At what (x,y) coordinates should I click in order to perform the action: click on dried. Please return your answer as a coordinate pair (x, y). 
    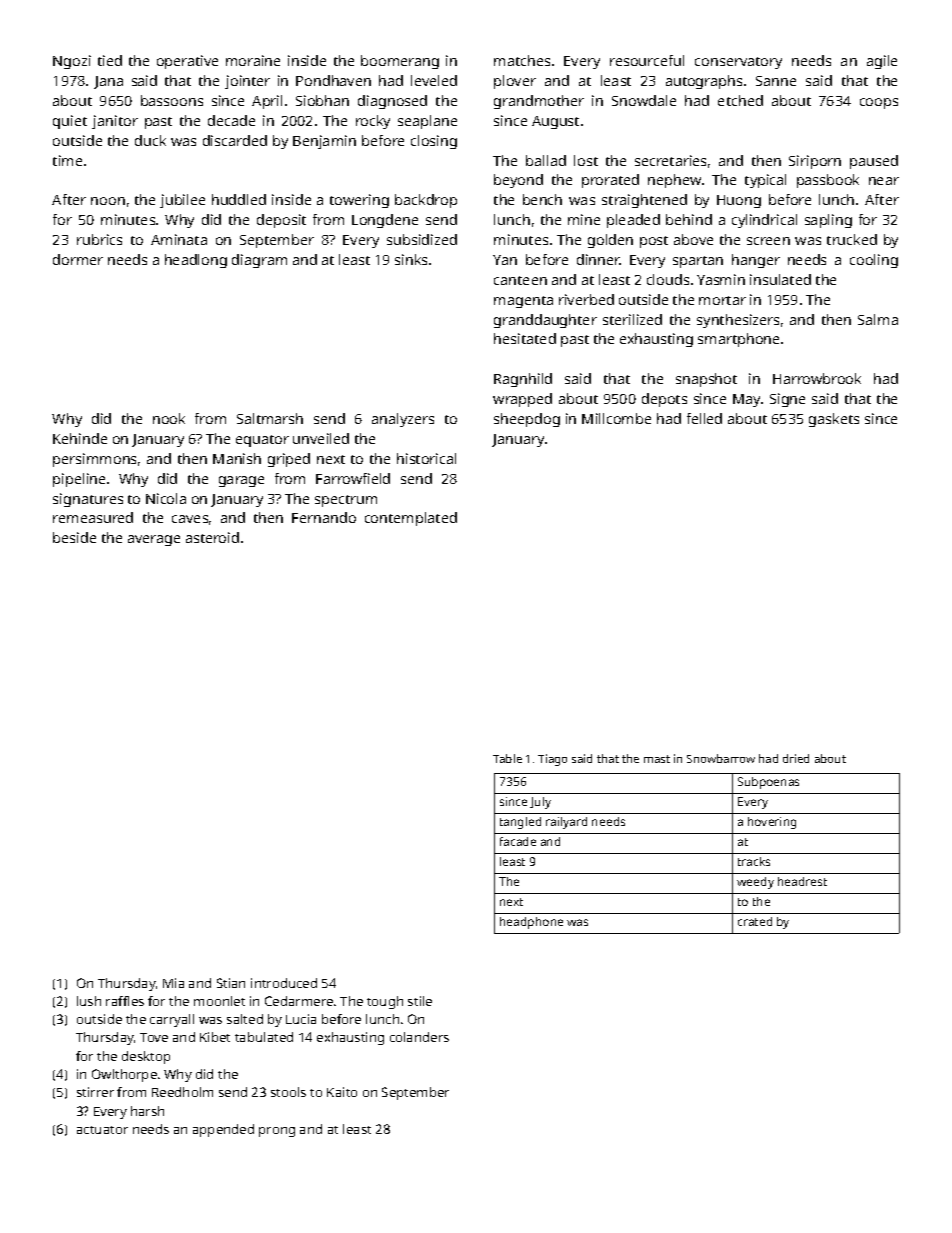
    Looking at the image, I should click on (796, 758).
